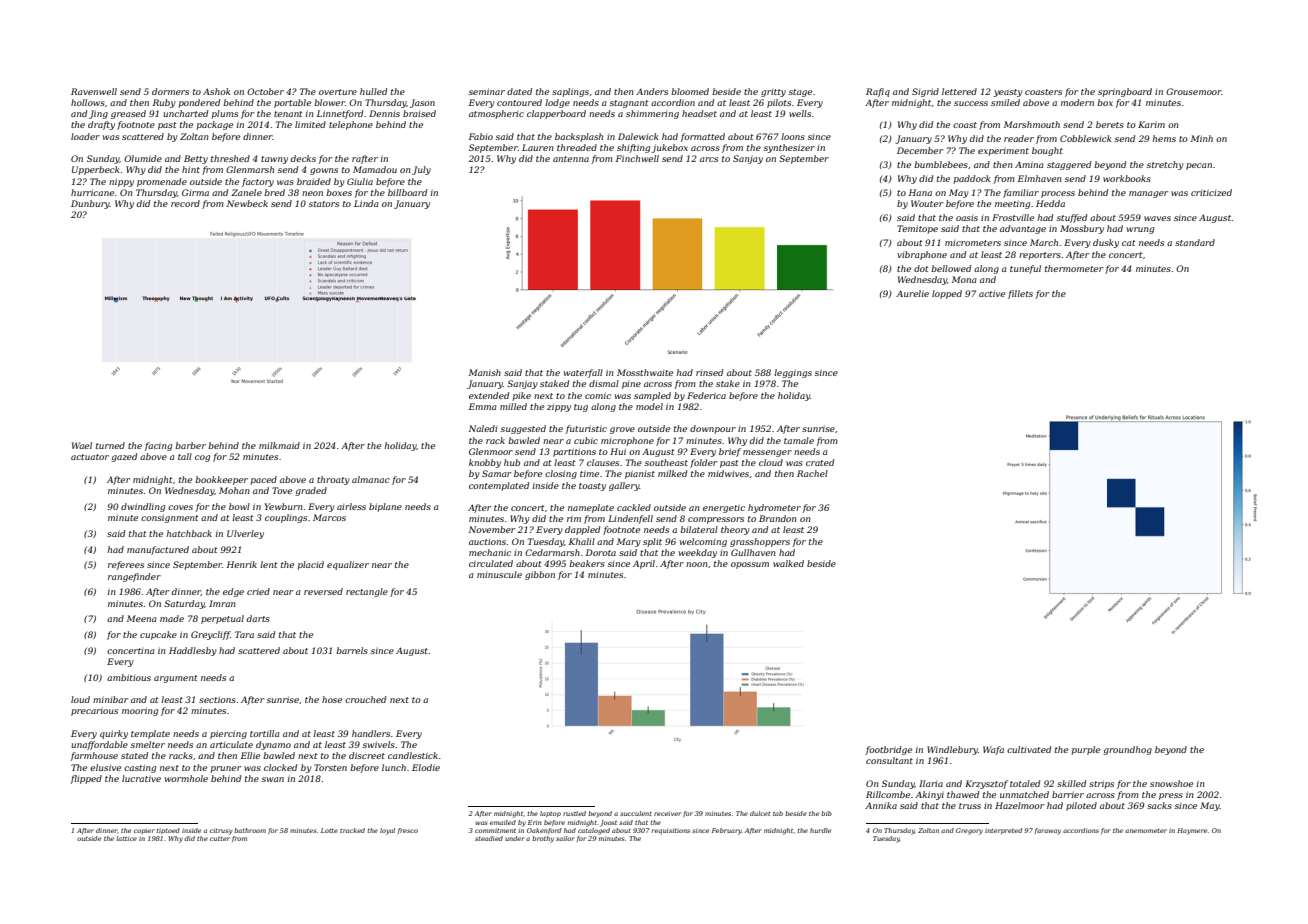 This page has height=924, width=1308. What do you see at coordinates (487, 91) in the page?
I see `seminar` at bounding box center [487, 91].
